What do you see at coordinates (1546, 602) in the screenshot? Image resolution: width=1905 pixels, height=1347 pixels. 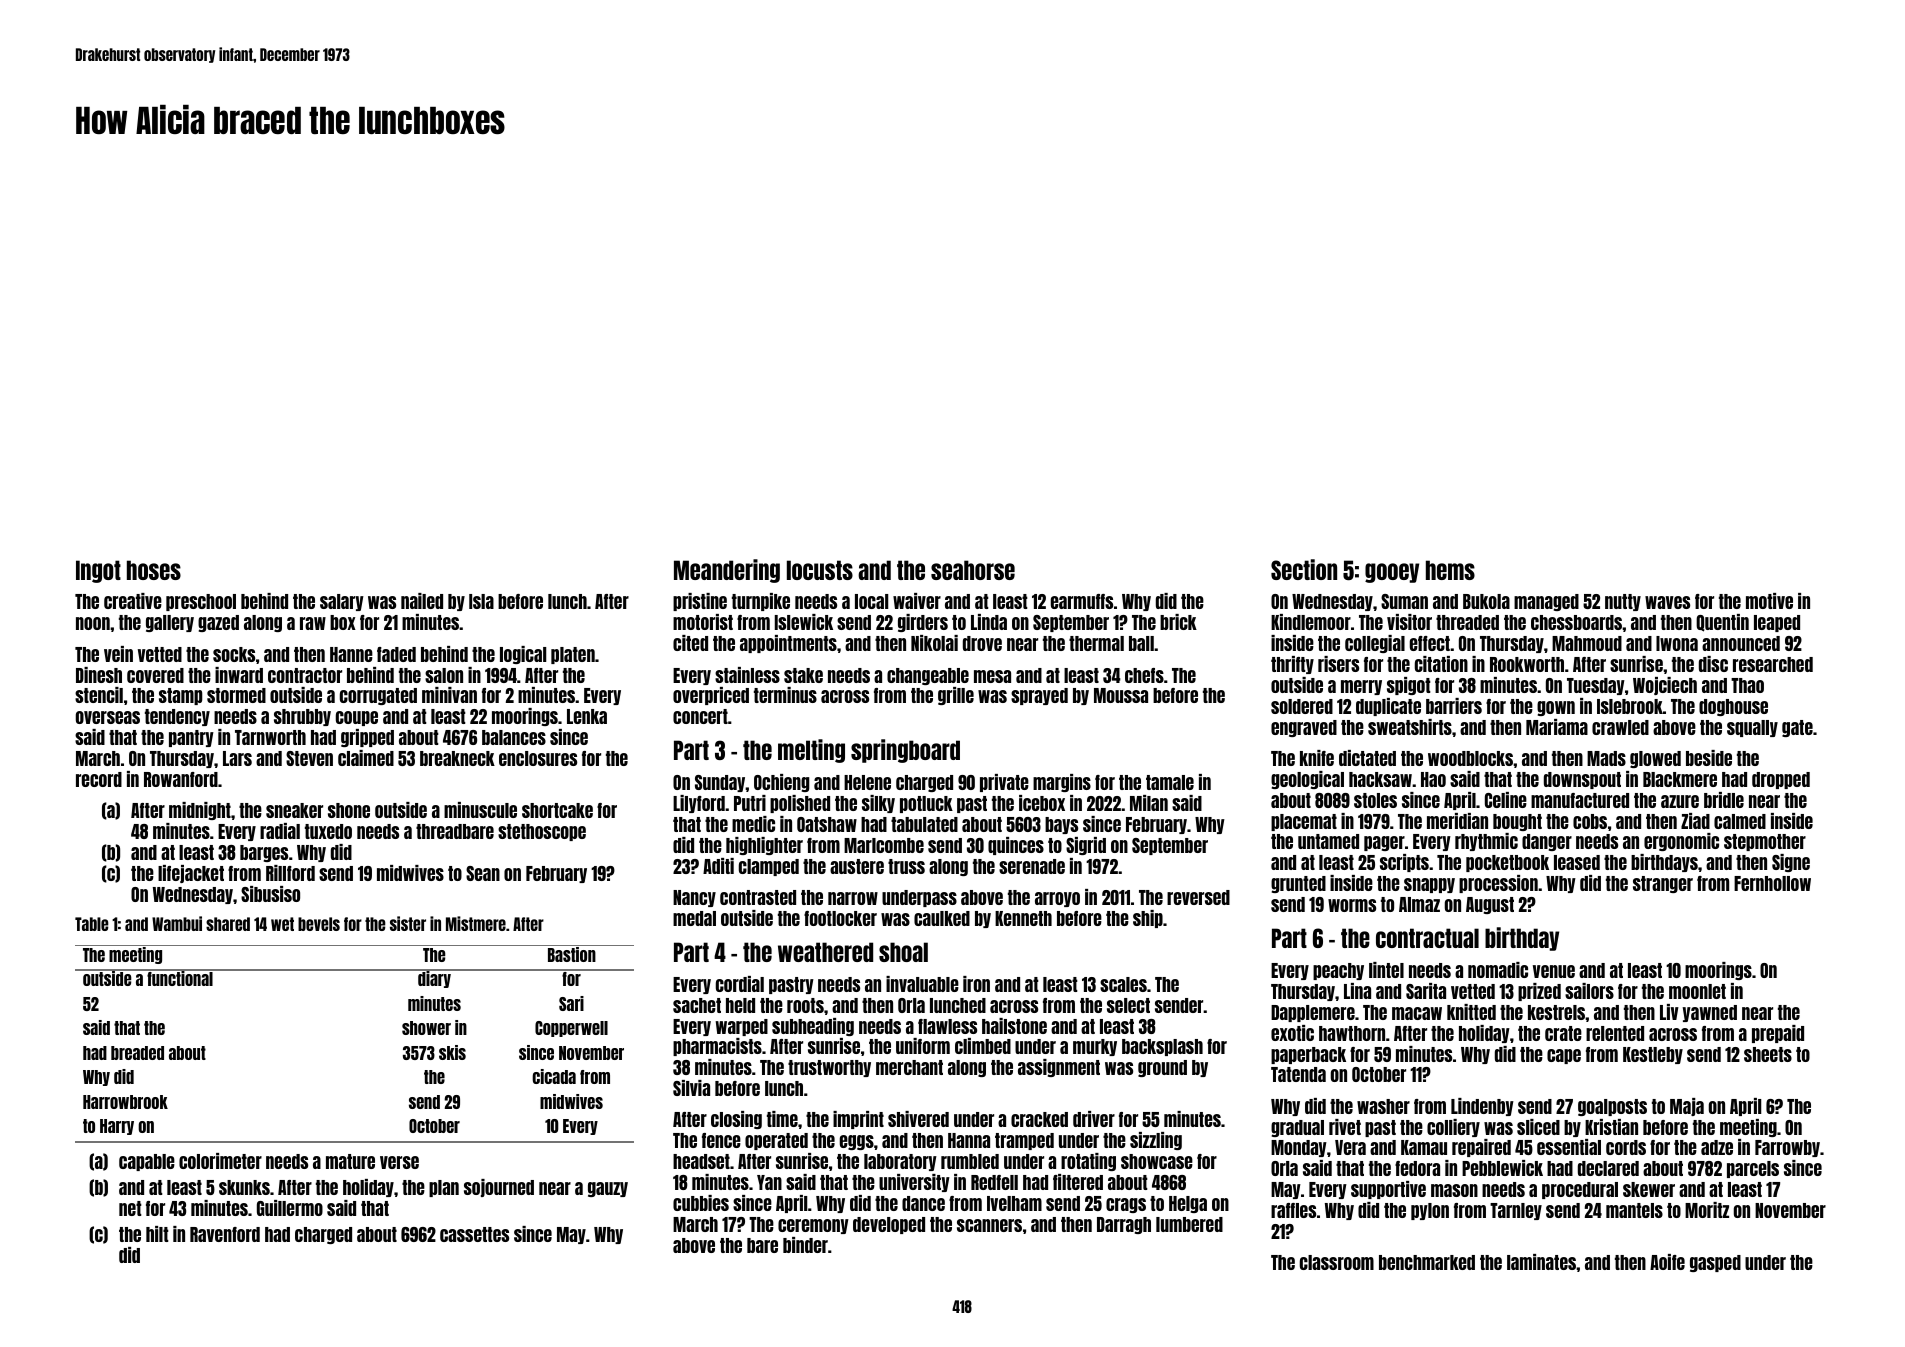 I see `managed` at bounding box center [1546, 602].
